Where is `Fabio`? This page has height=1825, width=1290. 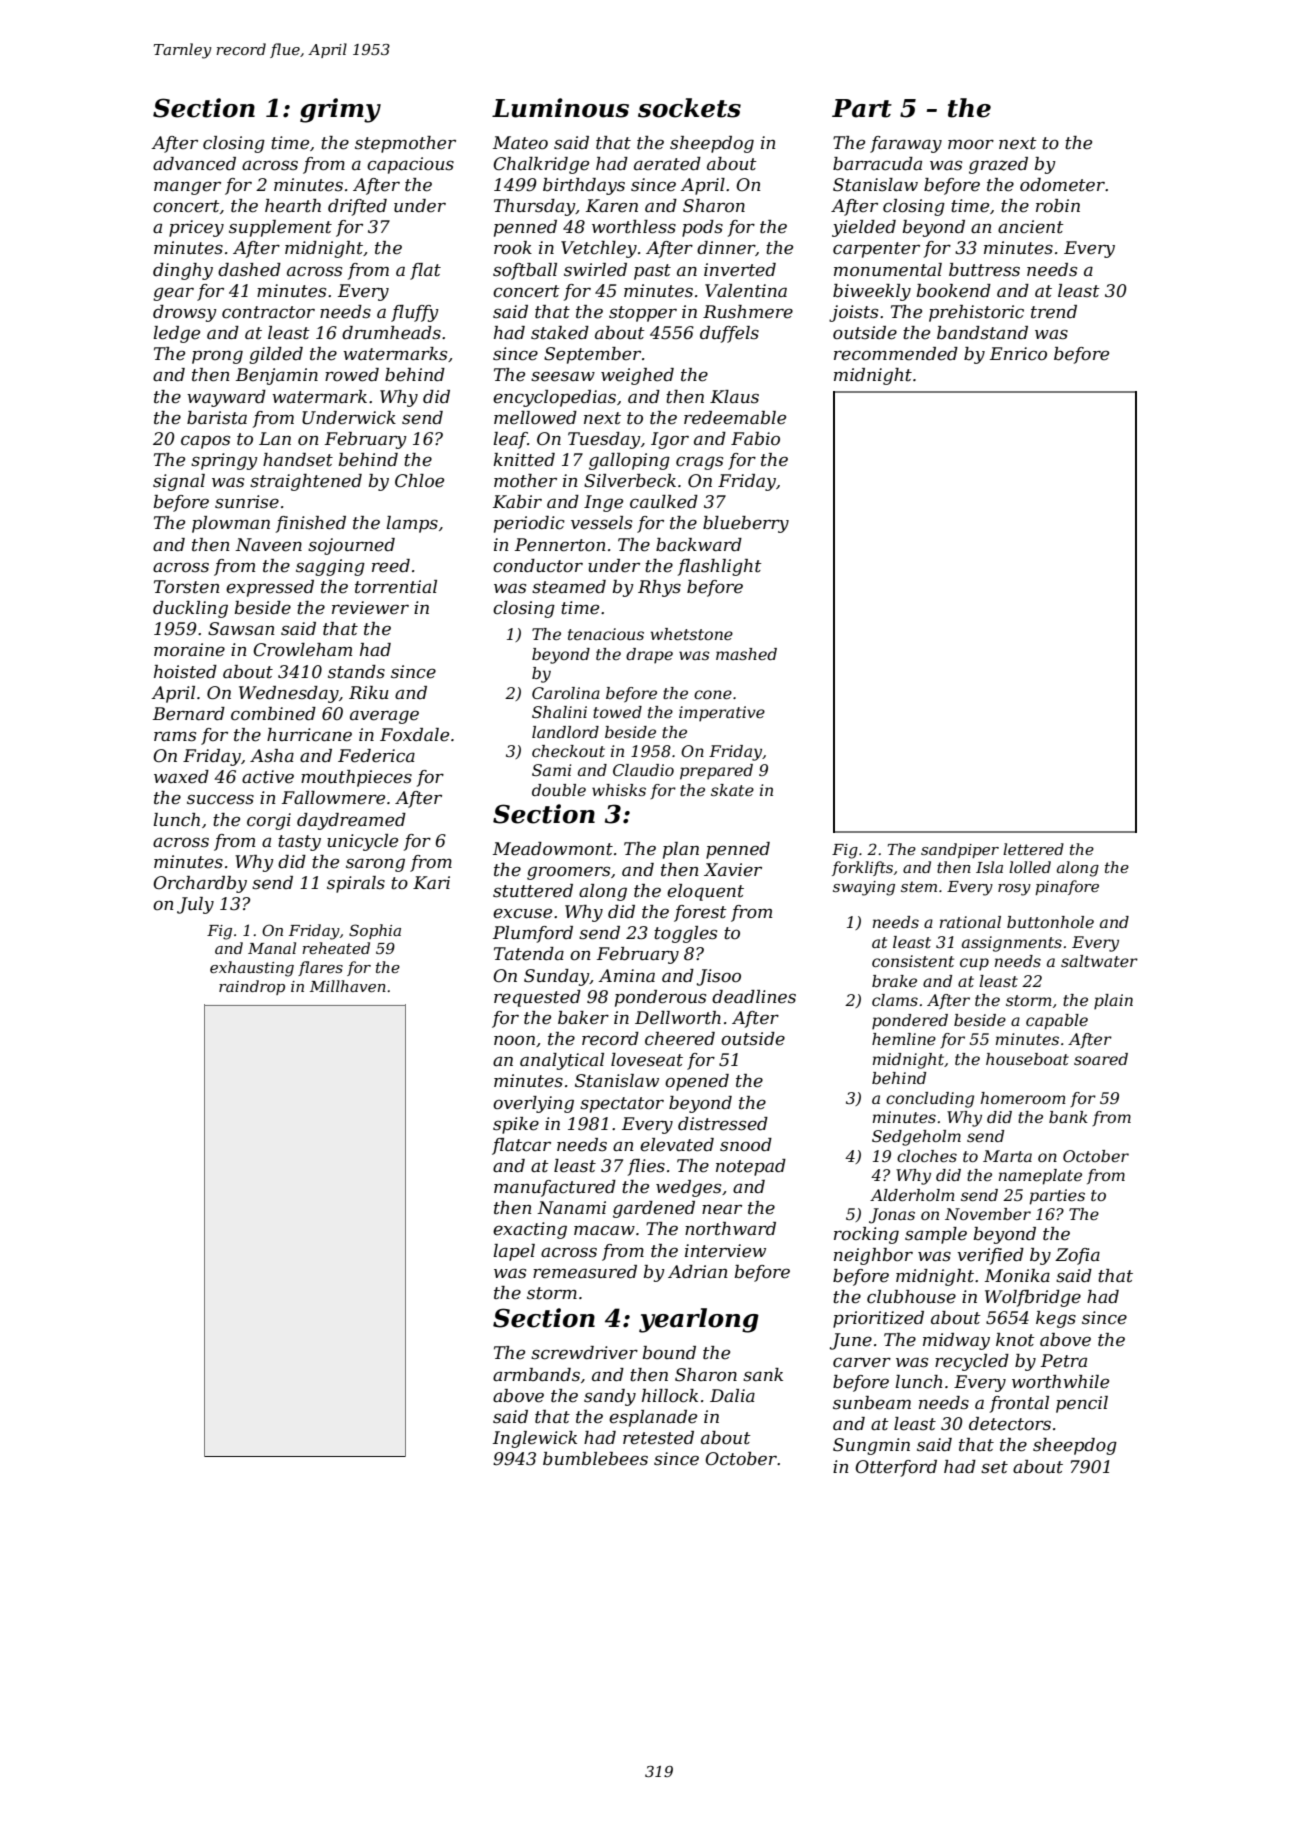
Fabio is located at coordinates (755, 439).
